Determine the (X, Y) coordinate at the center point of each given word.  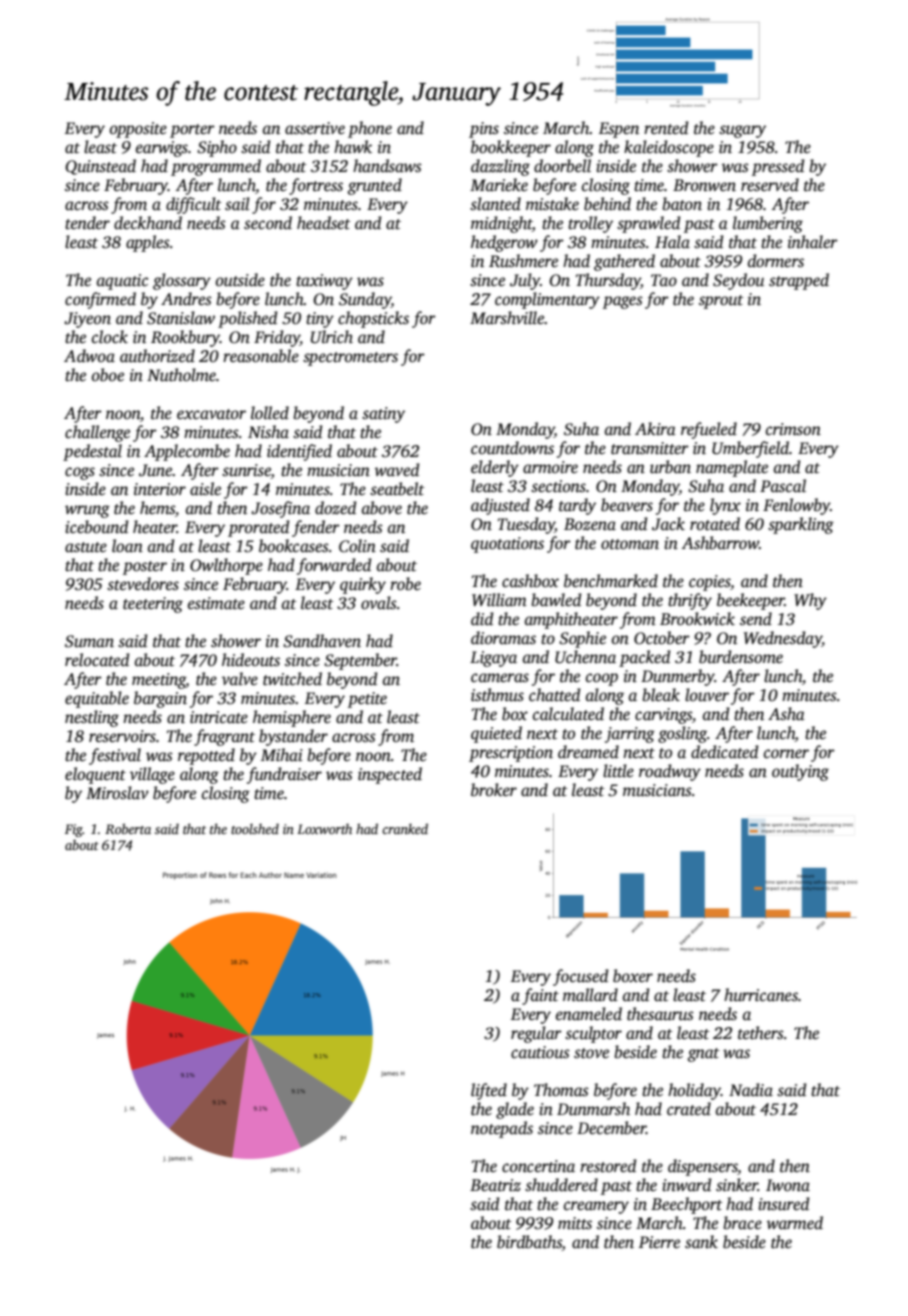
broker (494, 790)
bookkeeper (511, 148)
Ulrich (332, 337)
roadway (670, 772)
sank (701, 1242)
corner (786, 754)
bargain (160, 699)
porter (192, 131)
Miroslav (117, 793)
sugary (742, 131)
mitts (575, 1223)
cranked (405, 828)
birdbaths (529, 1243)
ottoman (630, 544)
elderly (495, 468)
